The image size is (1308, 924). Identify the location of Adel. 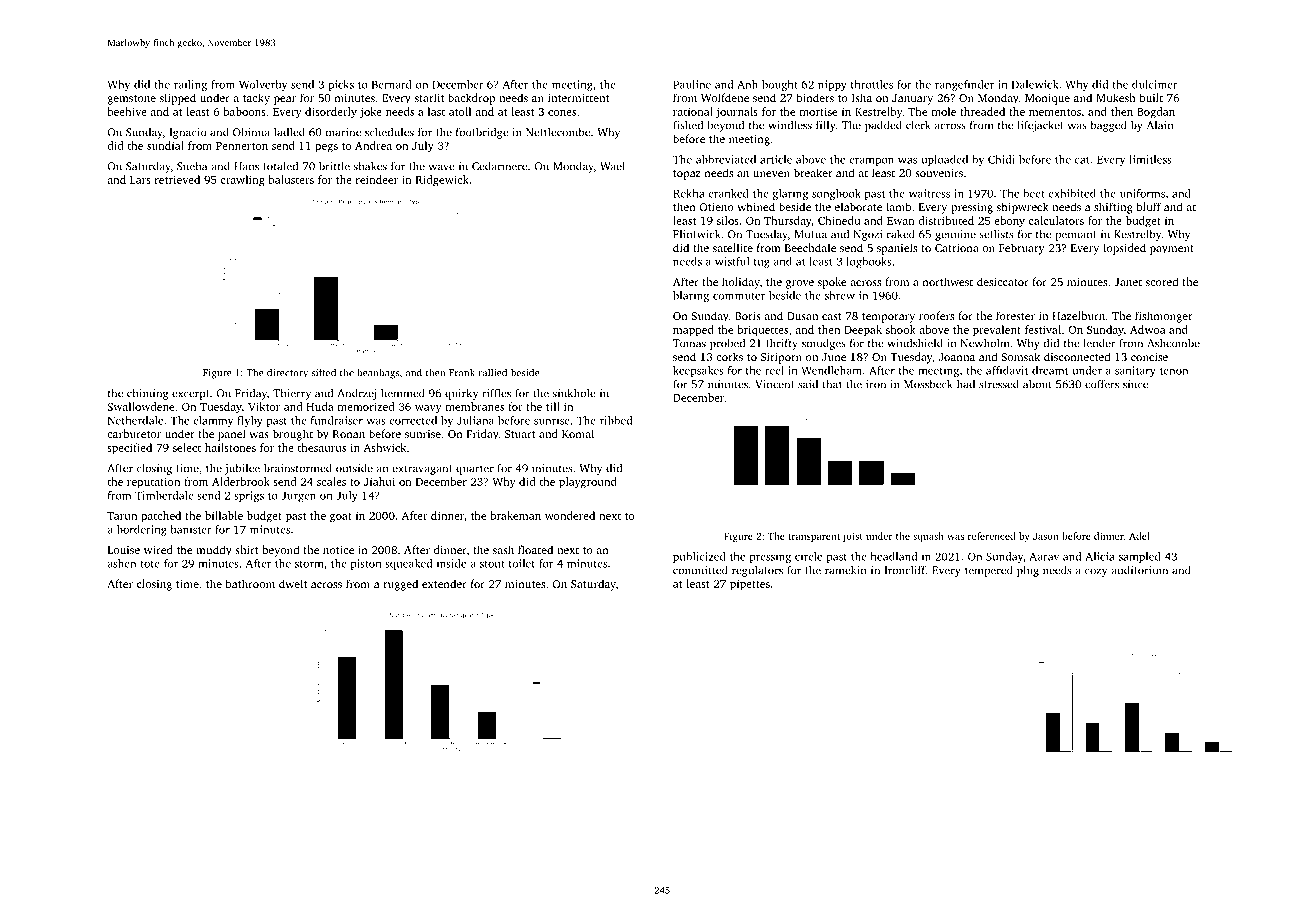
(1139, 536).
